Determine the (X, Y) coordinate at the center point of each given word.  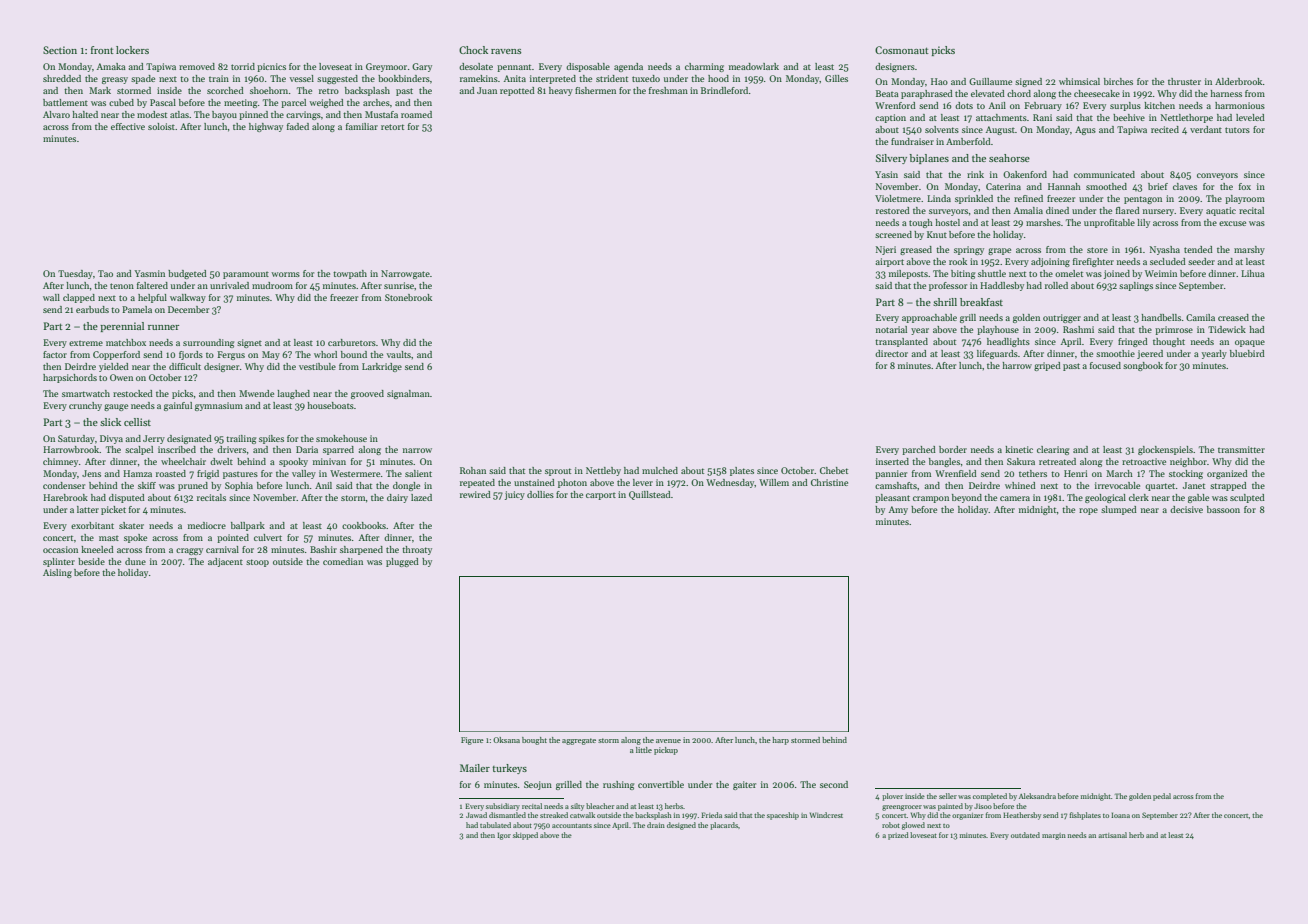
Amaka (111, 66)
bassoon (1223, 509)
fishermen (595, 90)
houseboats (331, 405)
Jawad (476, 815)
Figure (472, 741)
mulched (660, 470)
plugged (402, 562)
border (953, 449)
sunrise (399, 285)
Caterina (1003, 186)
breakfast (981, 302)
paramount (246, 275)
